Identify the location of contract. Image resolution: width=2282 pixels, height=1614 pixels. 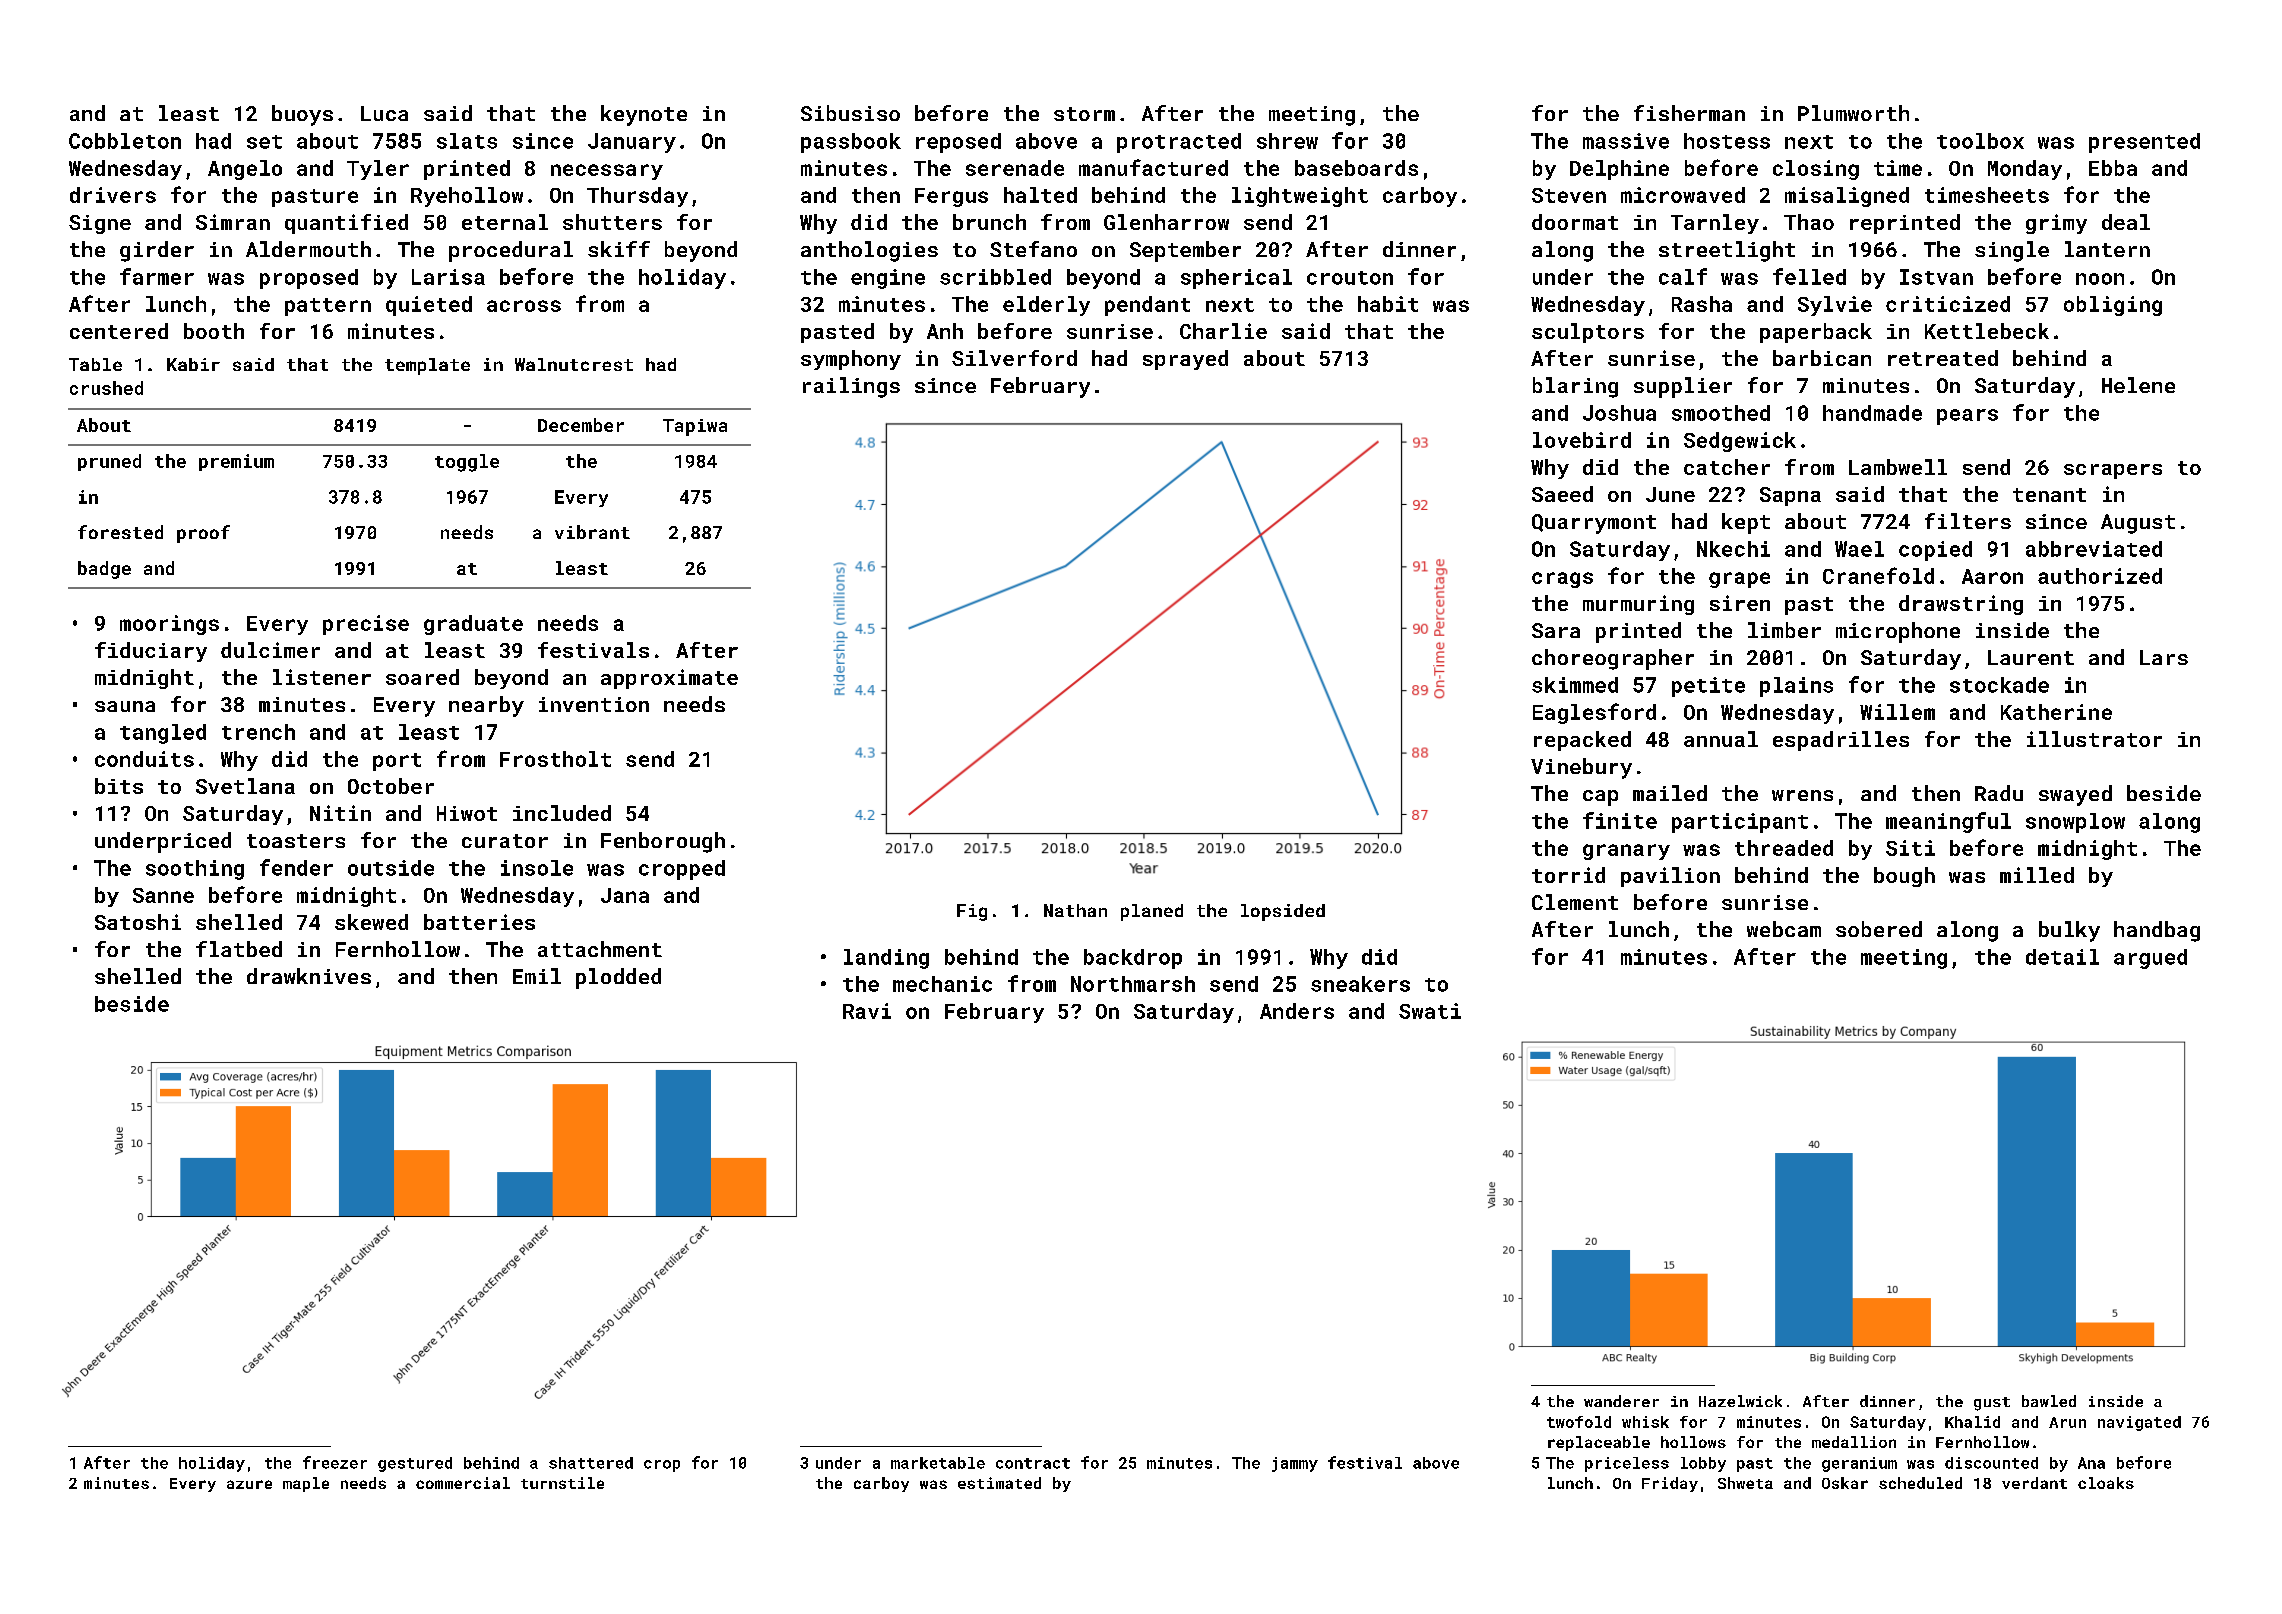
(1033, 1463).
